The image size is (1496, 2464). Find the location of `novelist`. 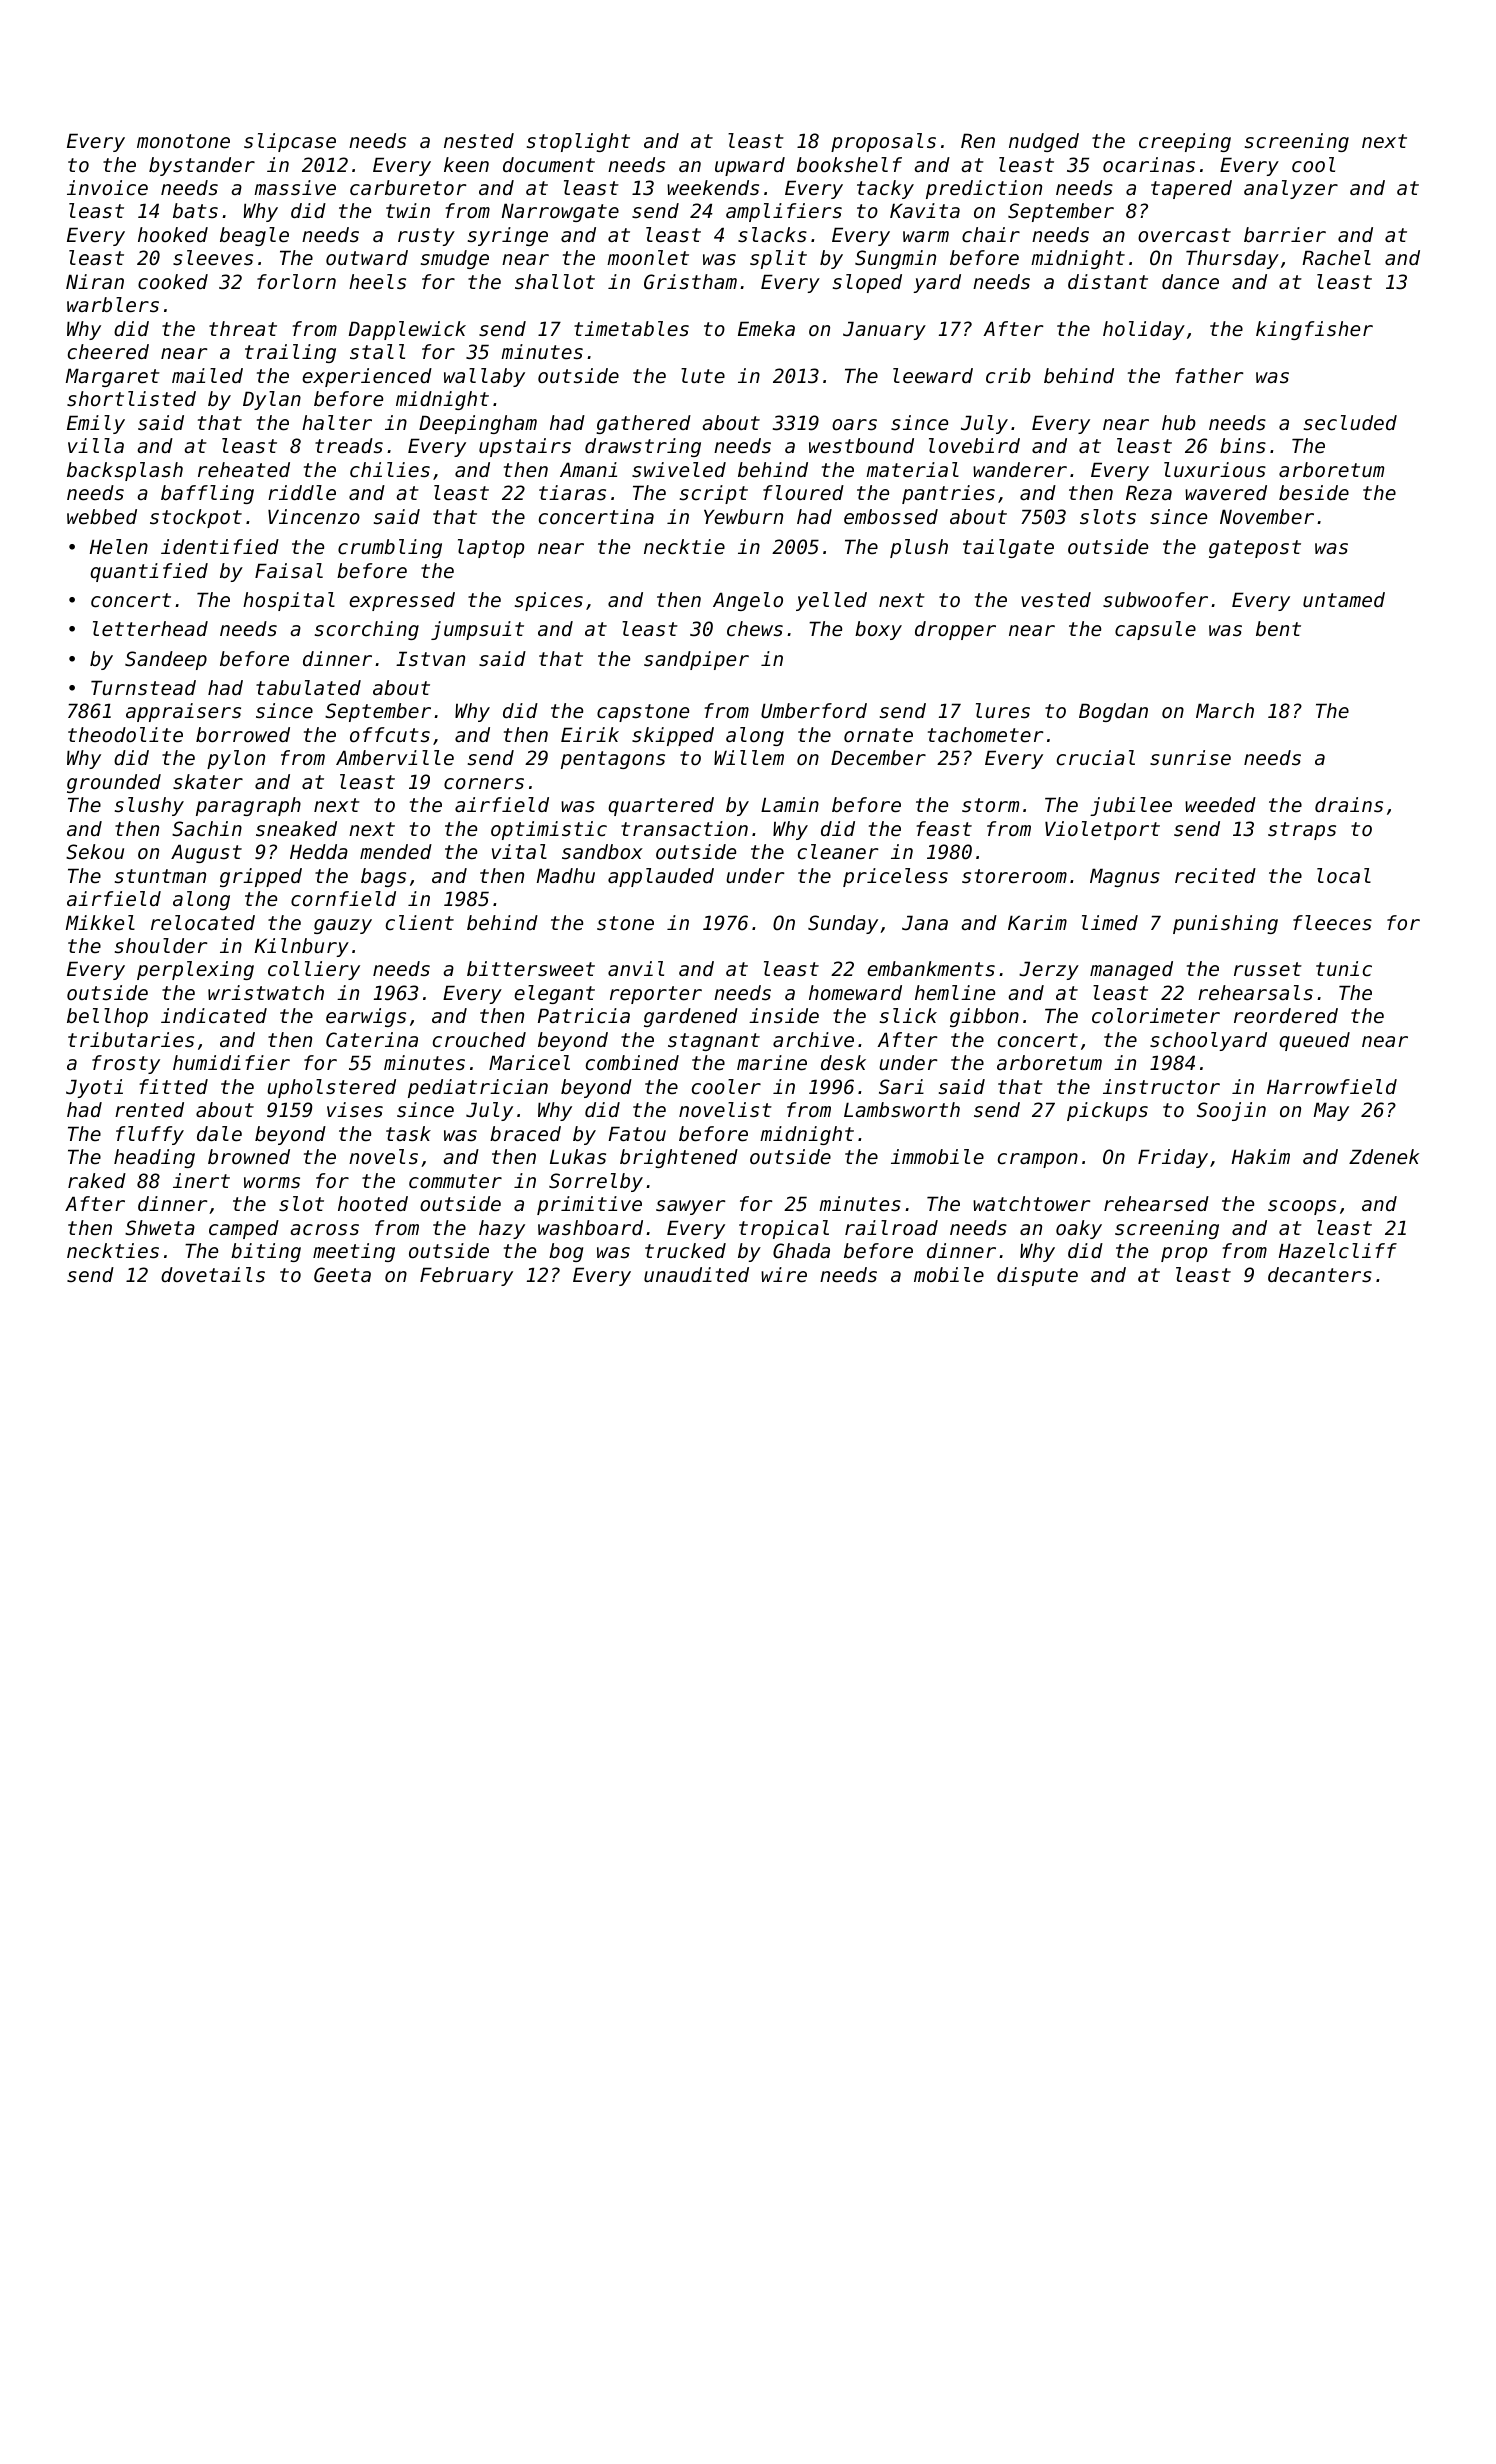

novelist is located at coordinates (725, 1110).
